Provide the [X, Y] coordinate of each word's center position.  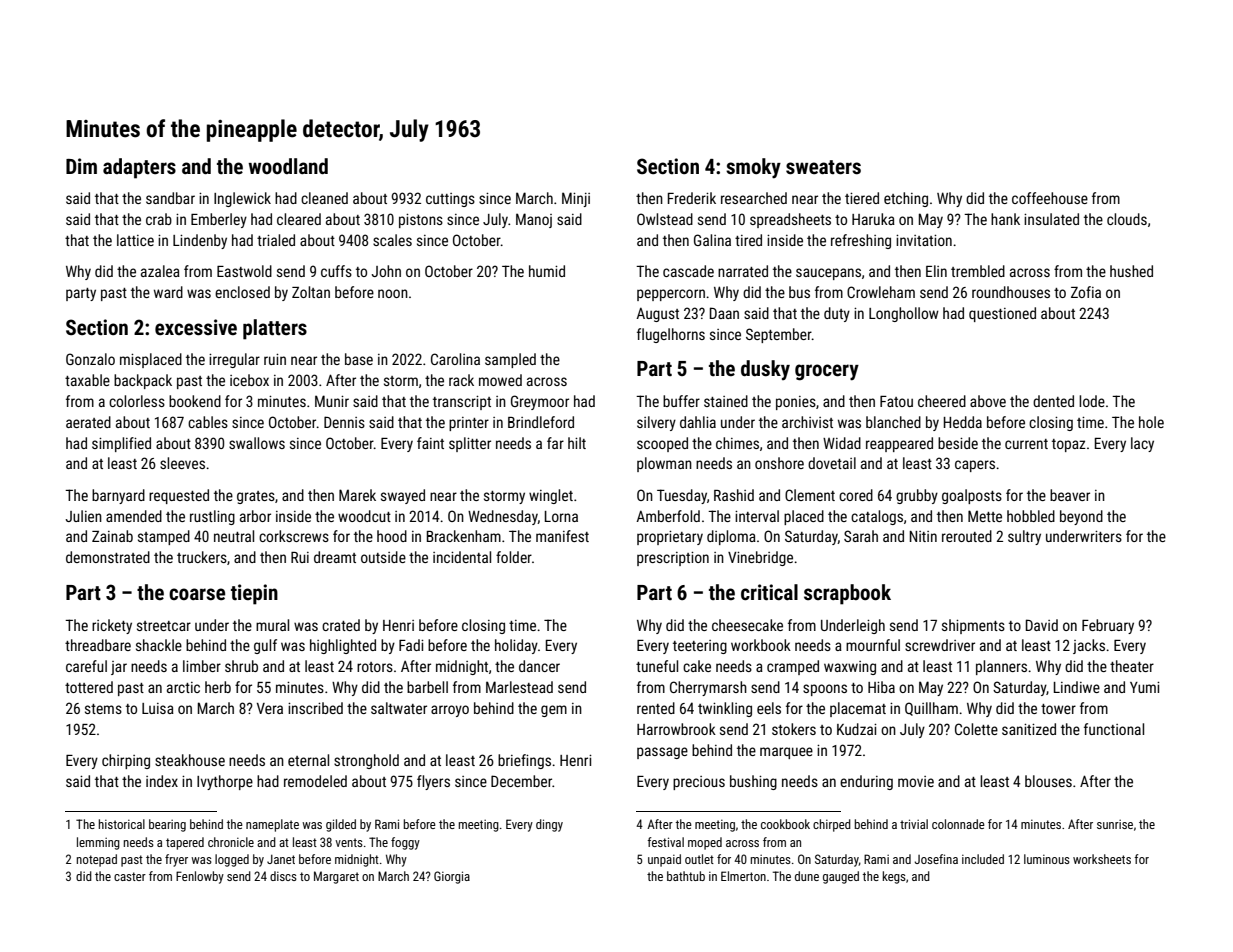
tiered [862, 198]
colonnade [958, 824]
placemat [858, 709]
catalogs [877, 517]
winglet [551, 496]
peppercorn [671, 295]
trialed [276, 240]
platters [275, 329]
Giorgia [452, 877]
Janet [281, 859]
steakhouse [190, 760]
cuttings [450, 200]
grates [256, 497]
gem [554, 711]
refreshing [861, 241]
